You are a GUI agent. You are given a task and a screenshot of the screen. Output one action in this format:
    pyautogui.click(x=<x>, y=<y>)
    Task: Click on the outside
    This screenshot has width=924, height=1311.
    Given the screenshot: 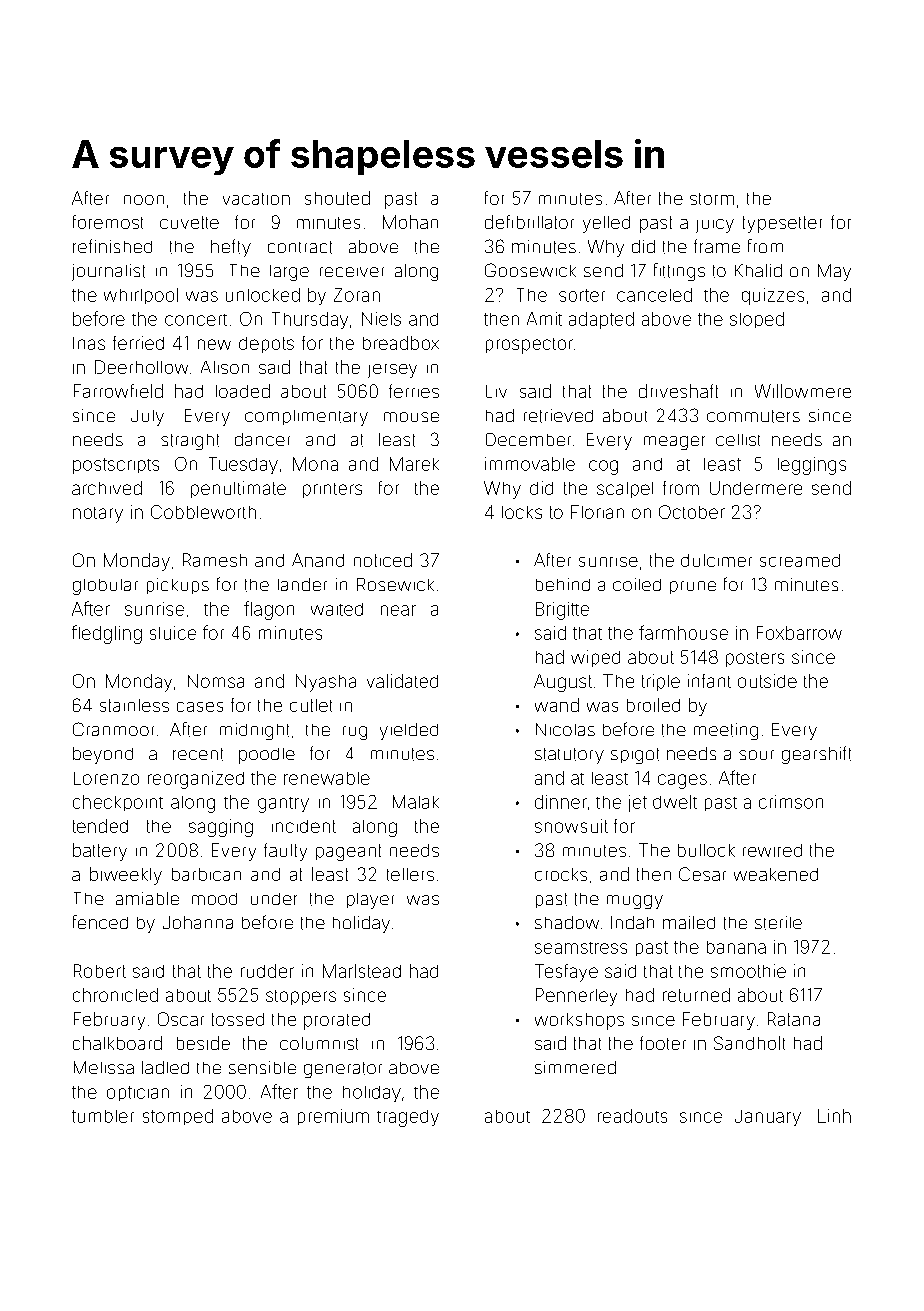 What is the action you would take?
    pyautogui.click(x=767, y=681)
